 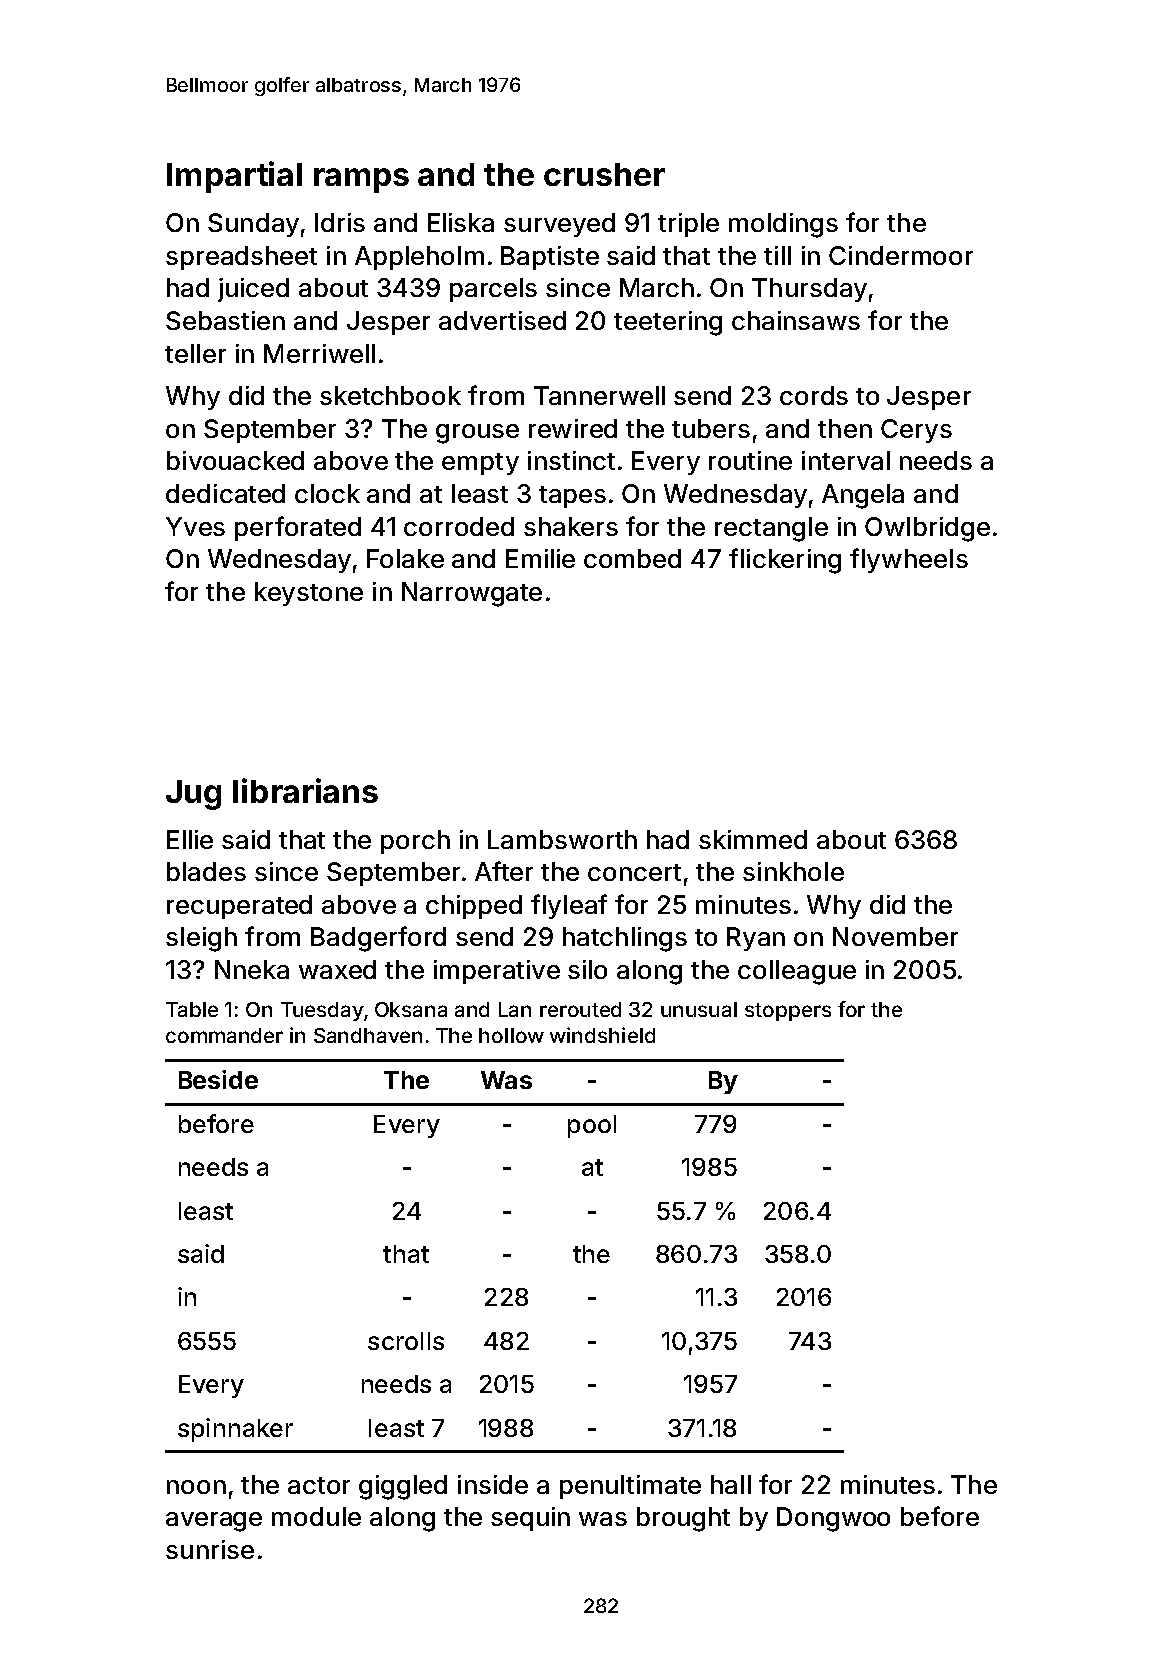 What do you see at coordinates (592, 1126) in the screenshot?
I see `pool` at bounding box center [592, 1126].
